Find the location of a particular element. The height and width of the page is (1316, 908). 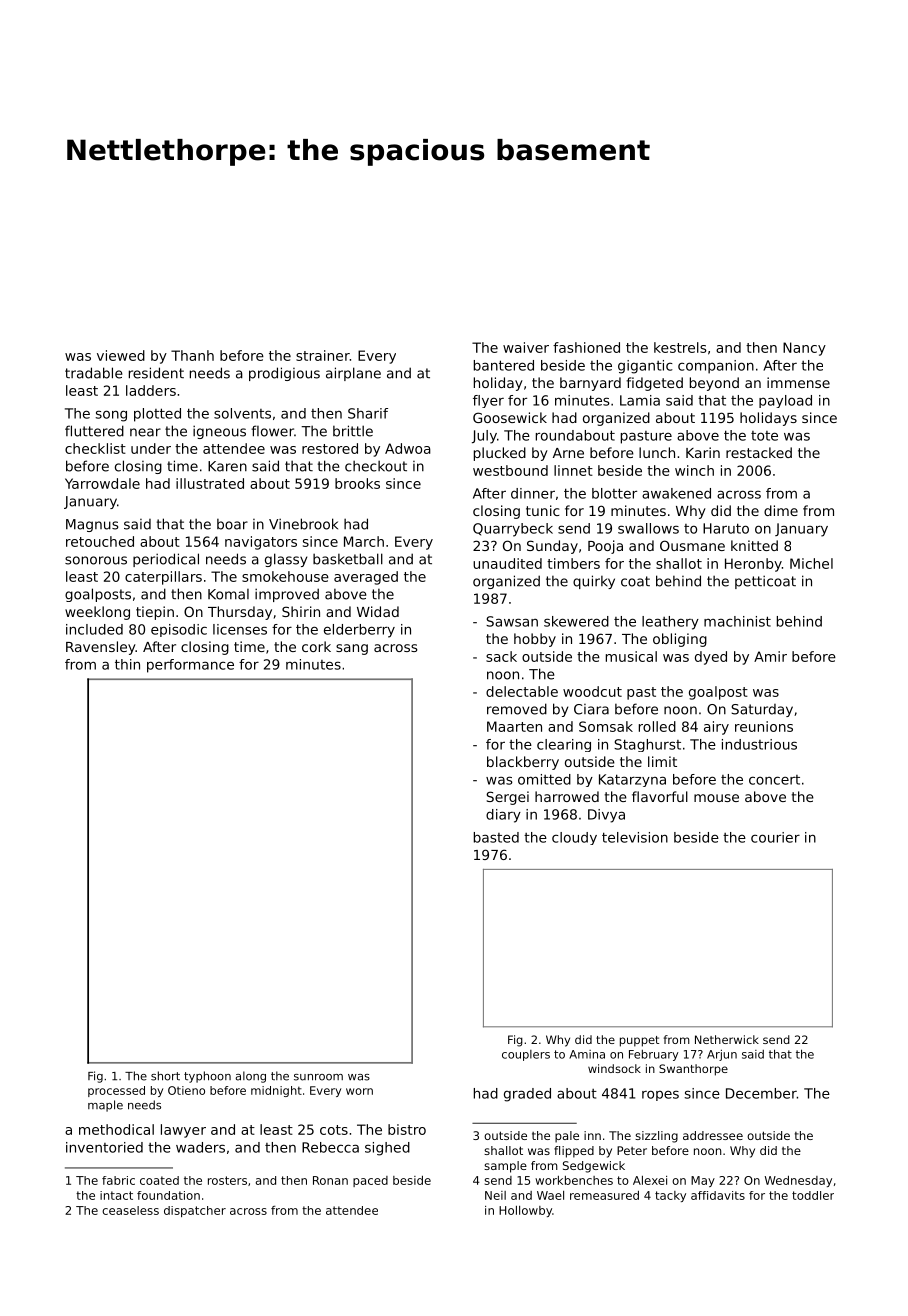

Sharif is located at coordinates (368, 413).
